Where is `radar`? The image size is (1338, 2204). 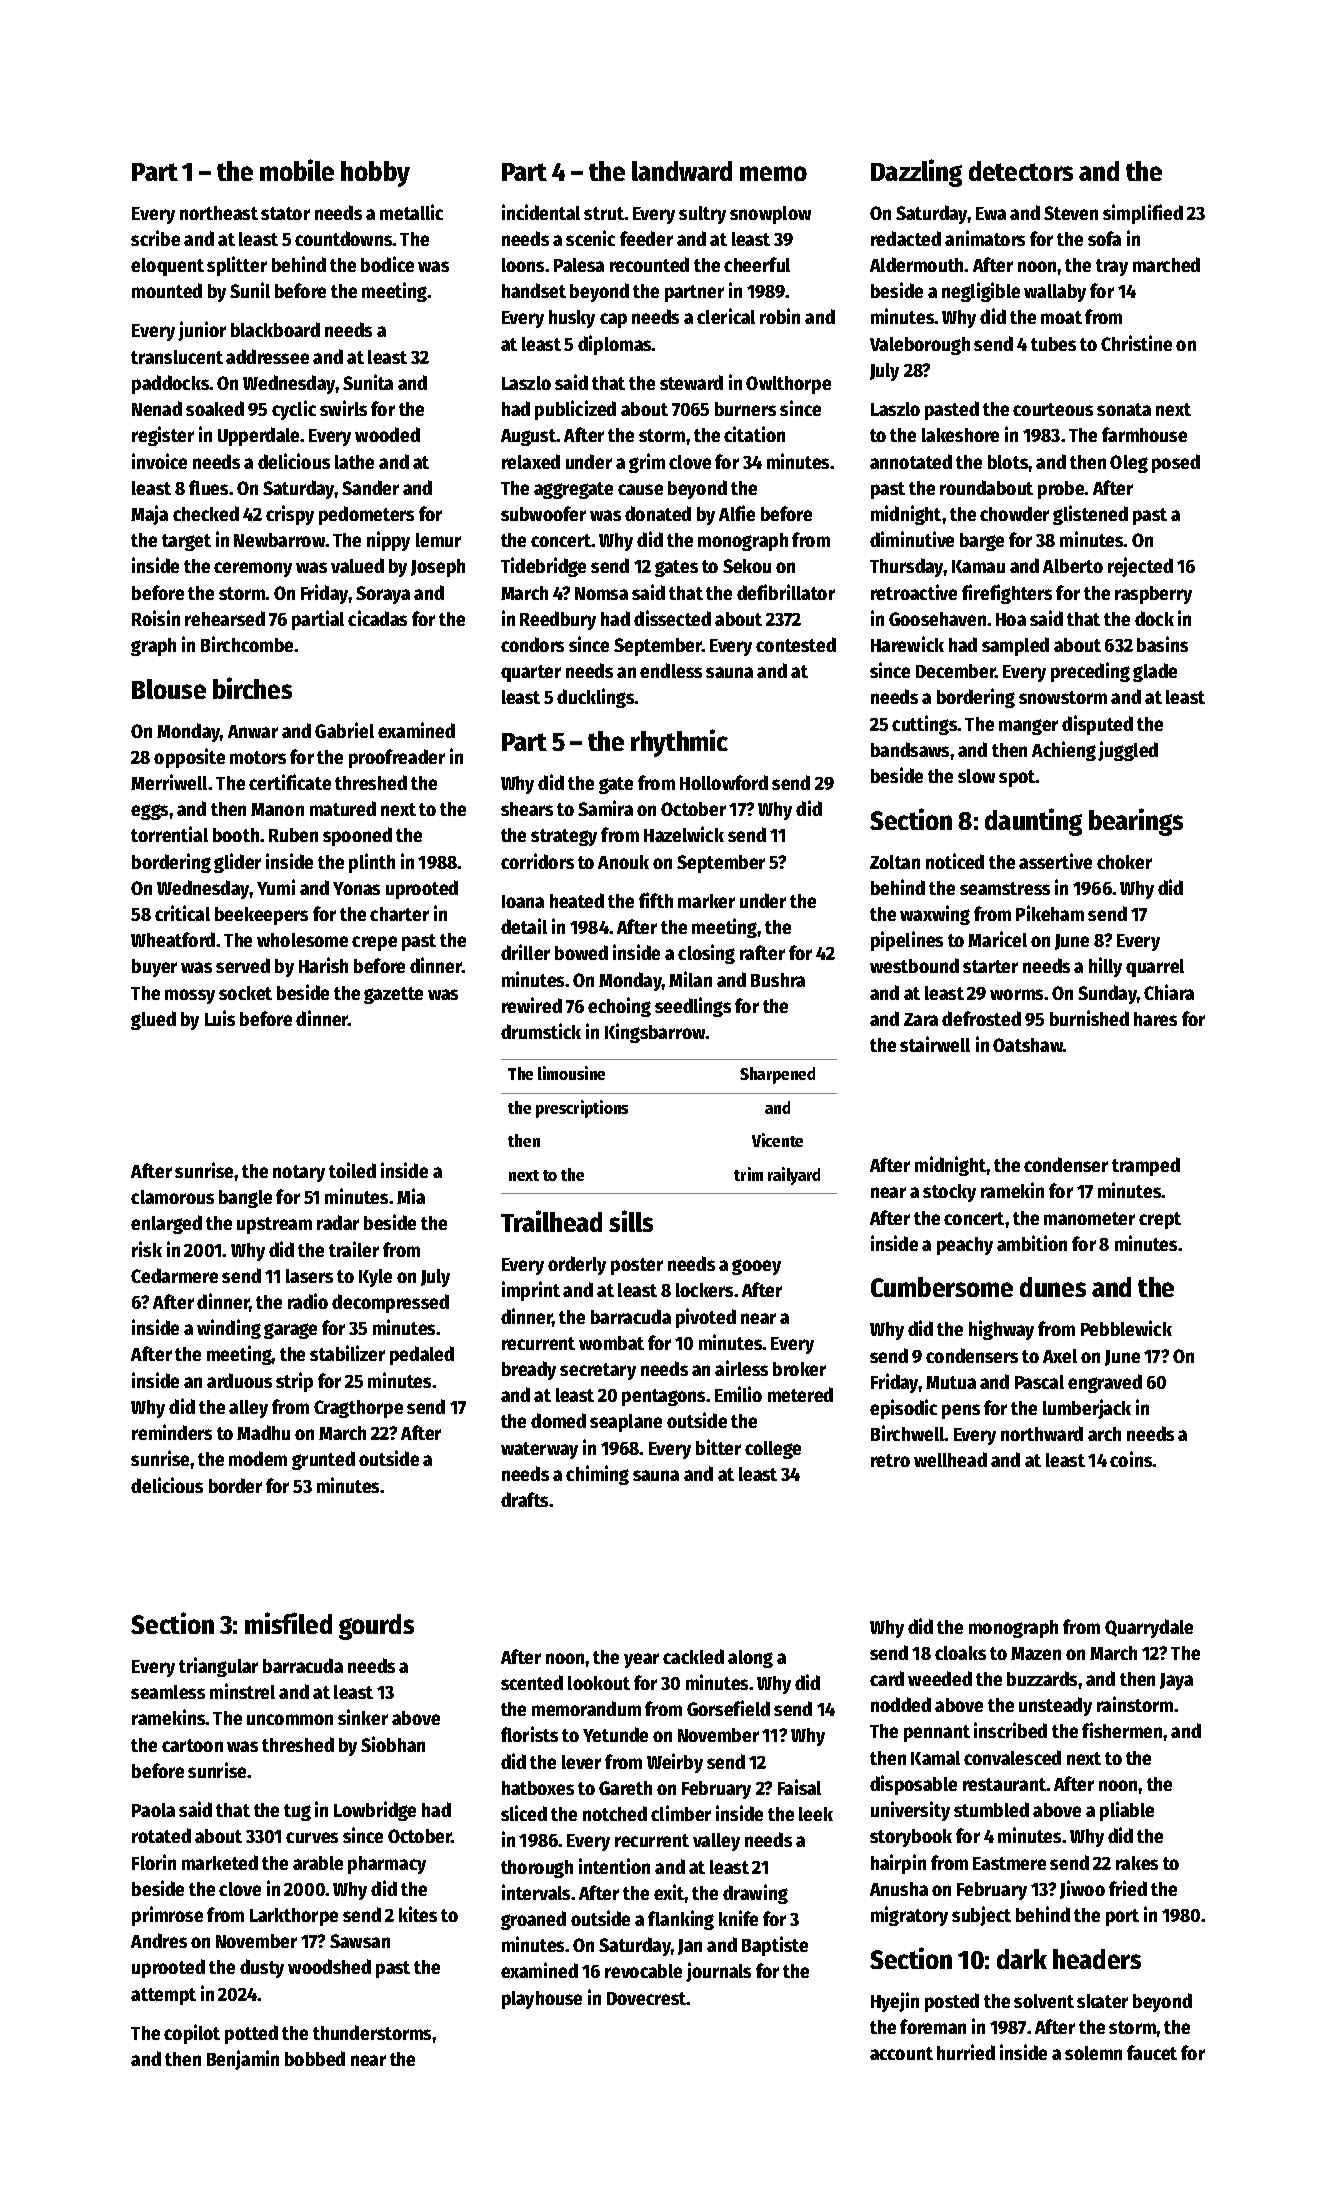 radar is located at coordinates (338, 1222).
